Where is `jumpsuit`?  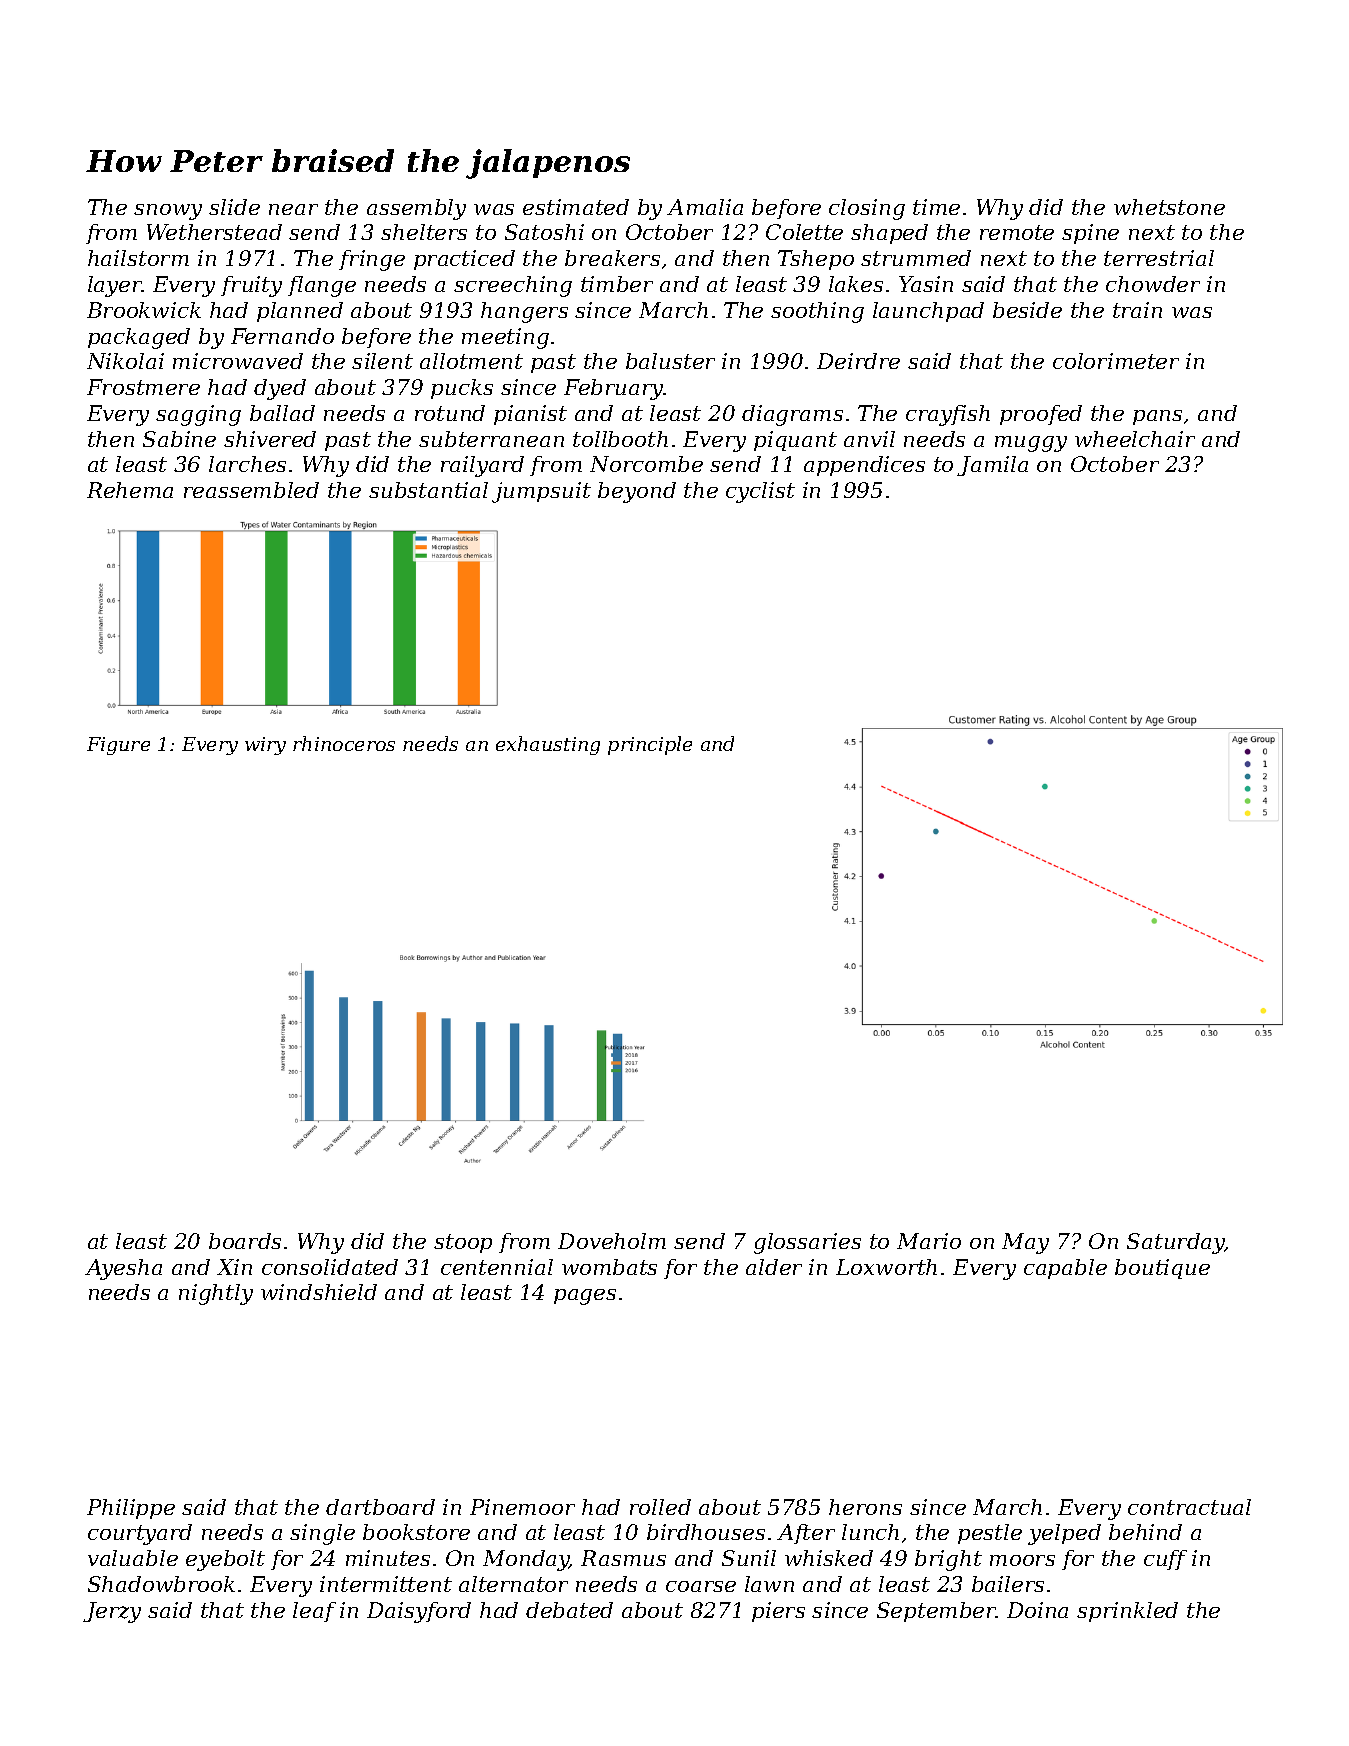
jumpsuit is located at coordinates (541, 492).
